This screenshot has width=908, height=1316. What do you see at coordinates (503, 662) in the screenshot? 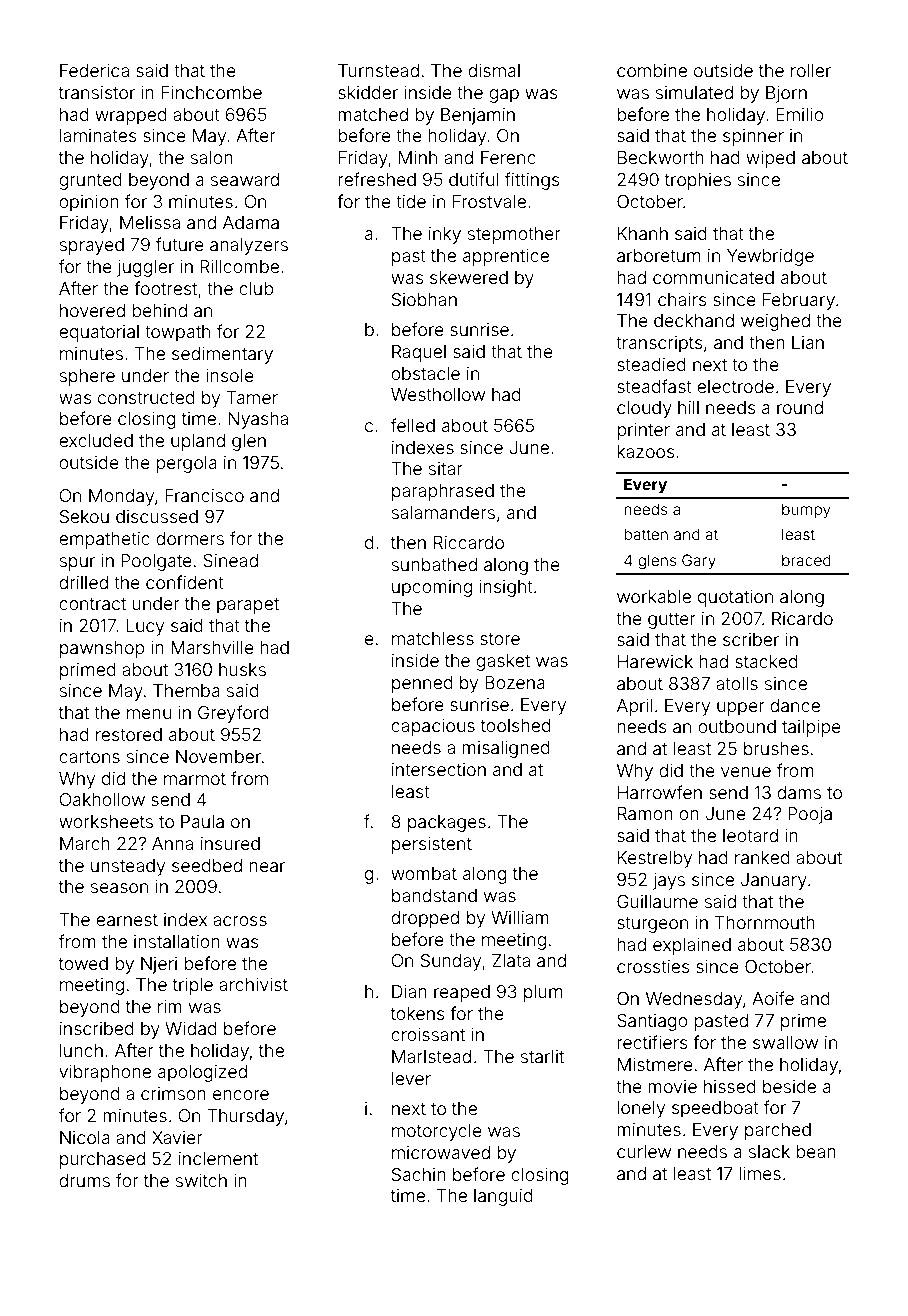
I see `gasket` at bounding box center [503, 662].
